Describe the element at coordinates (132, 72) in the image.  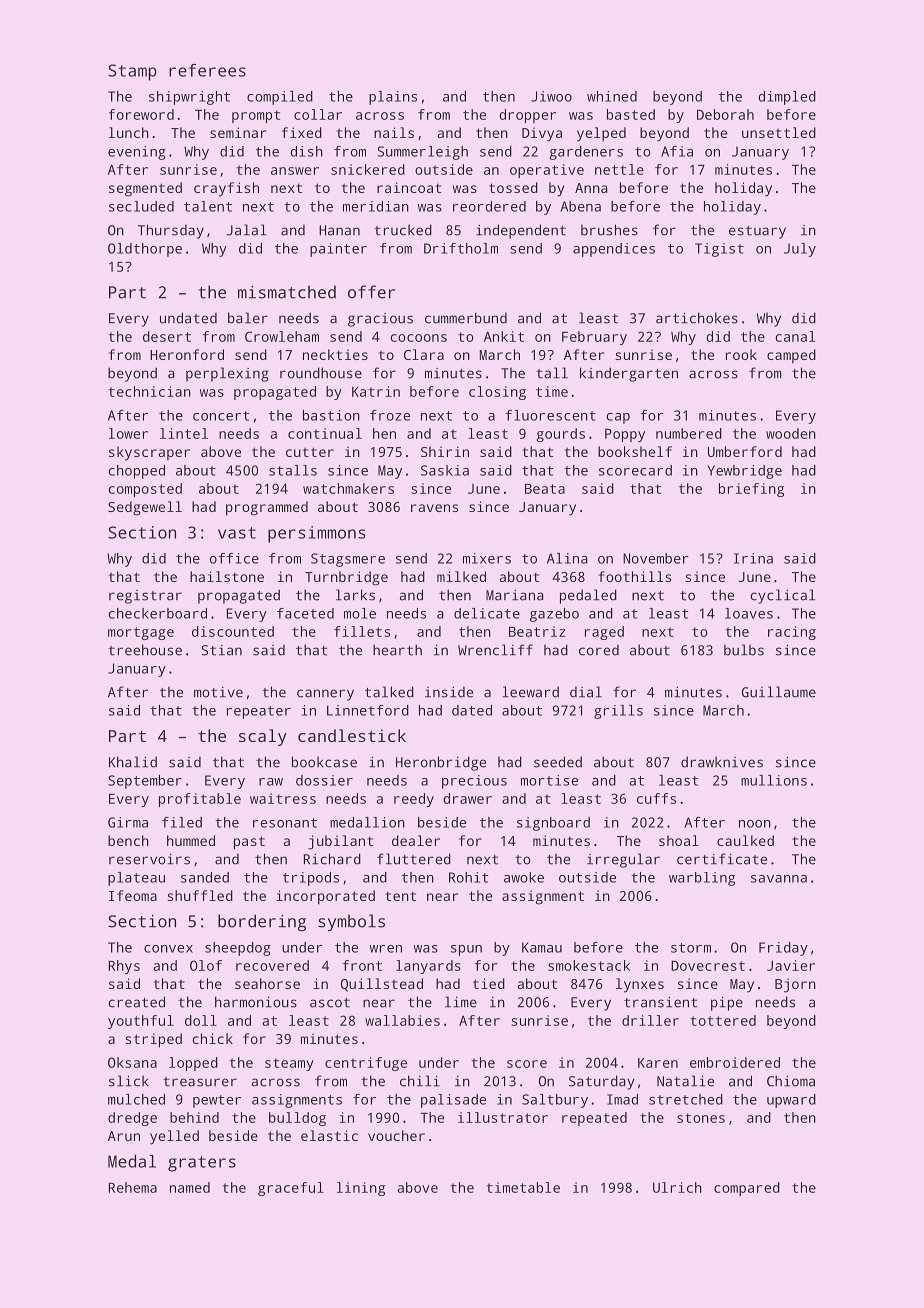
I see `Stamp` at that location.
